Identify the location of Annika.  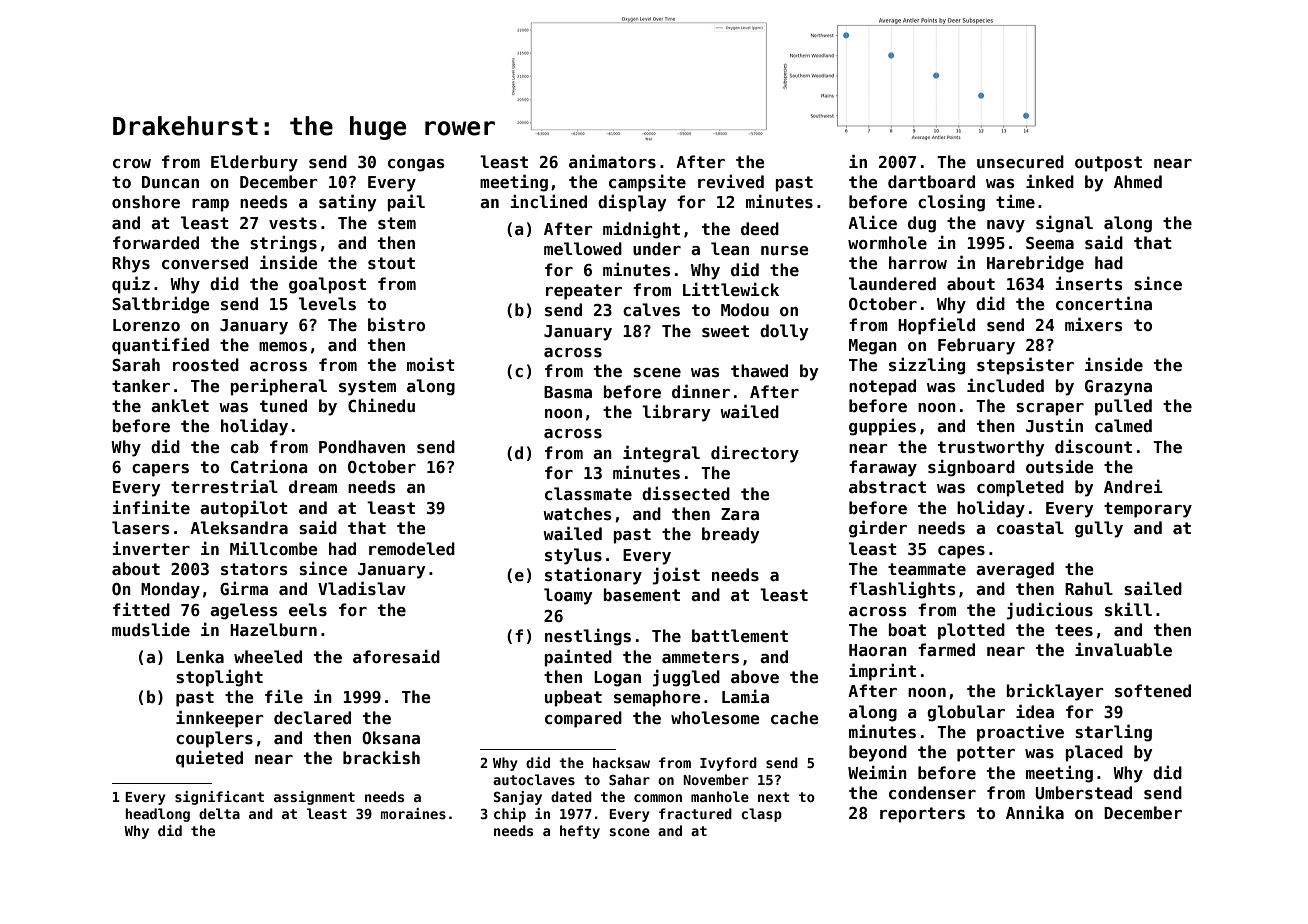
(1035, 812).
